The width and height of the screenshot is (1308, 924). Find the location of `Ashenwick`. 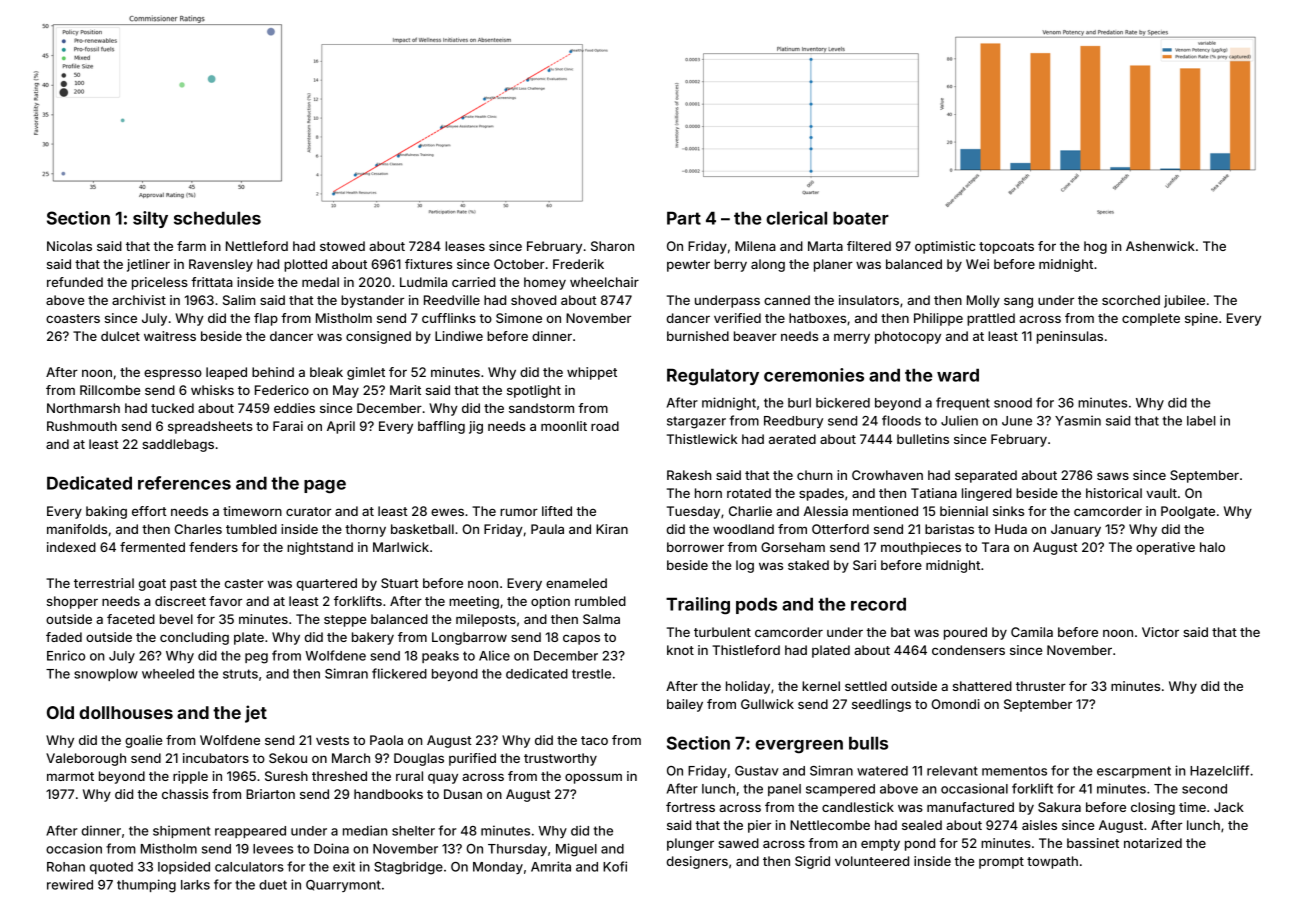

Ashenwick is located at coordinates (1160, 246).
